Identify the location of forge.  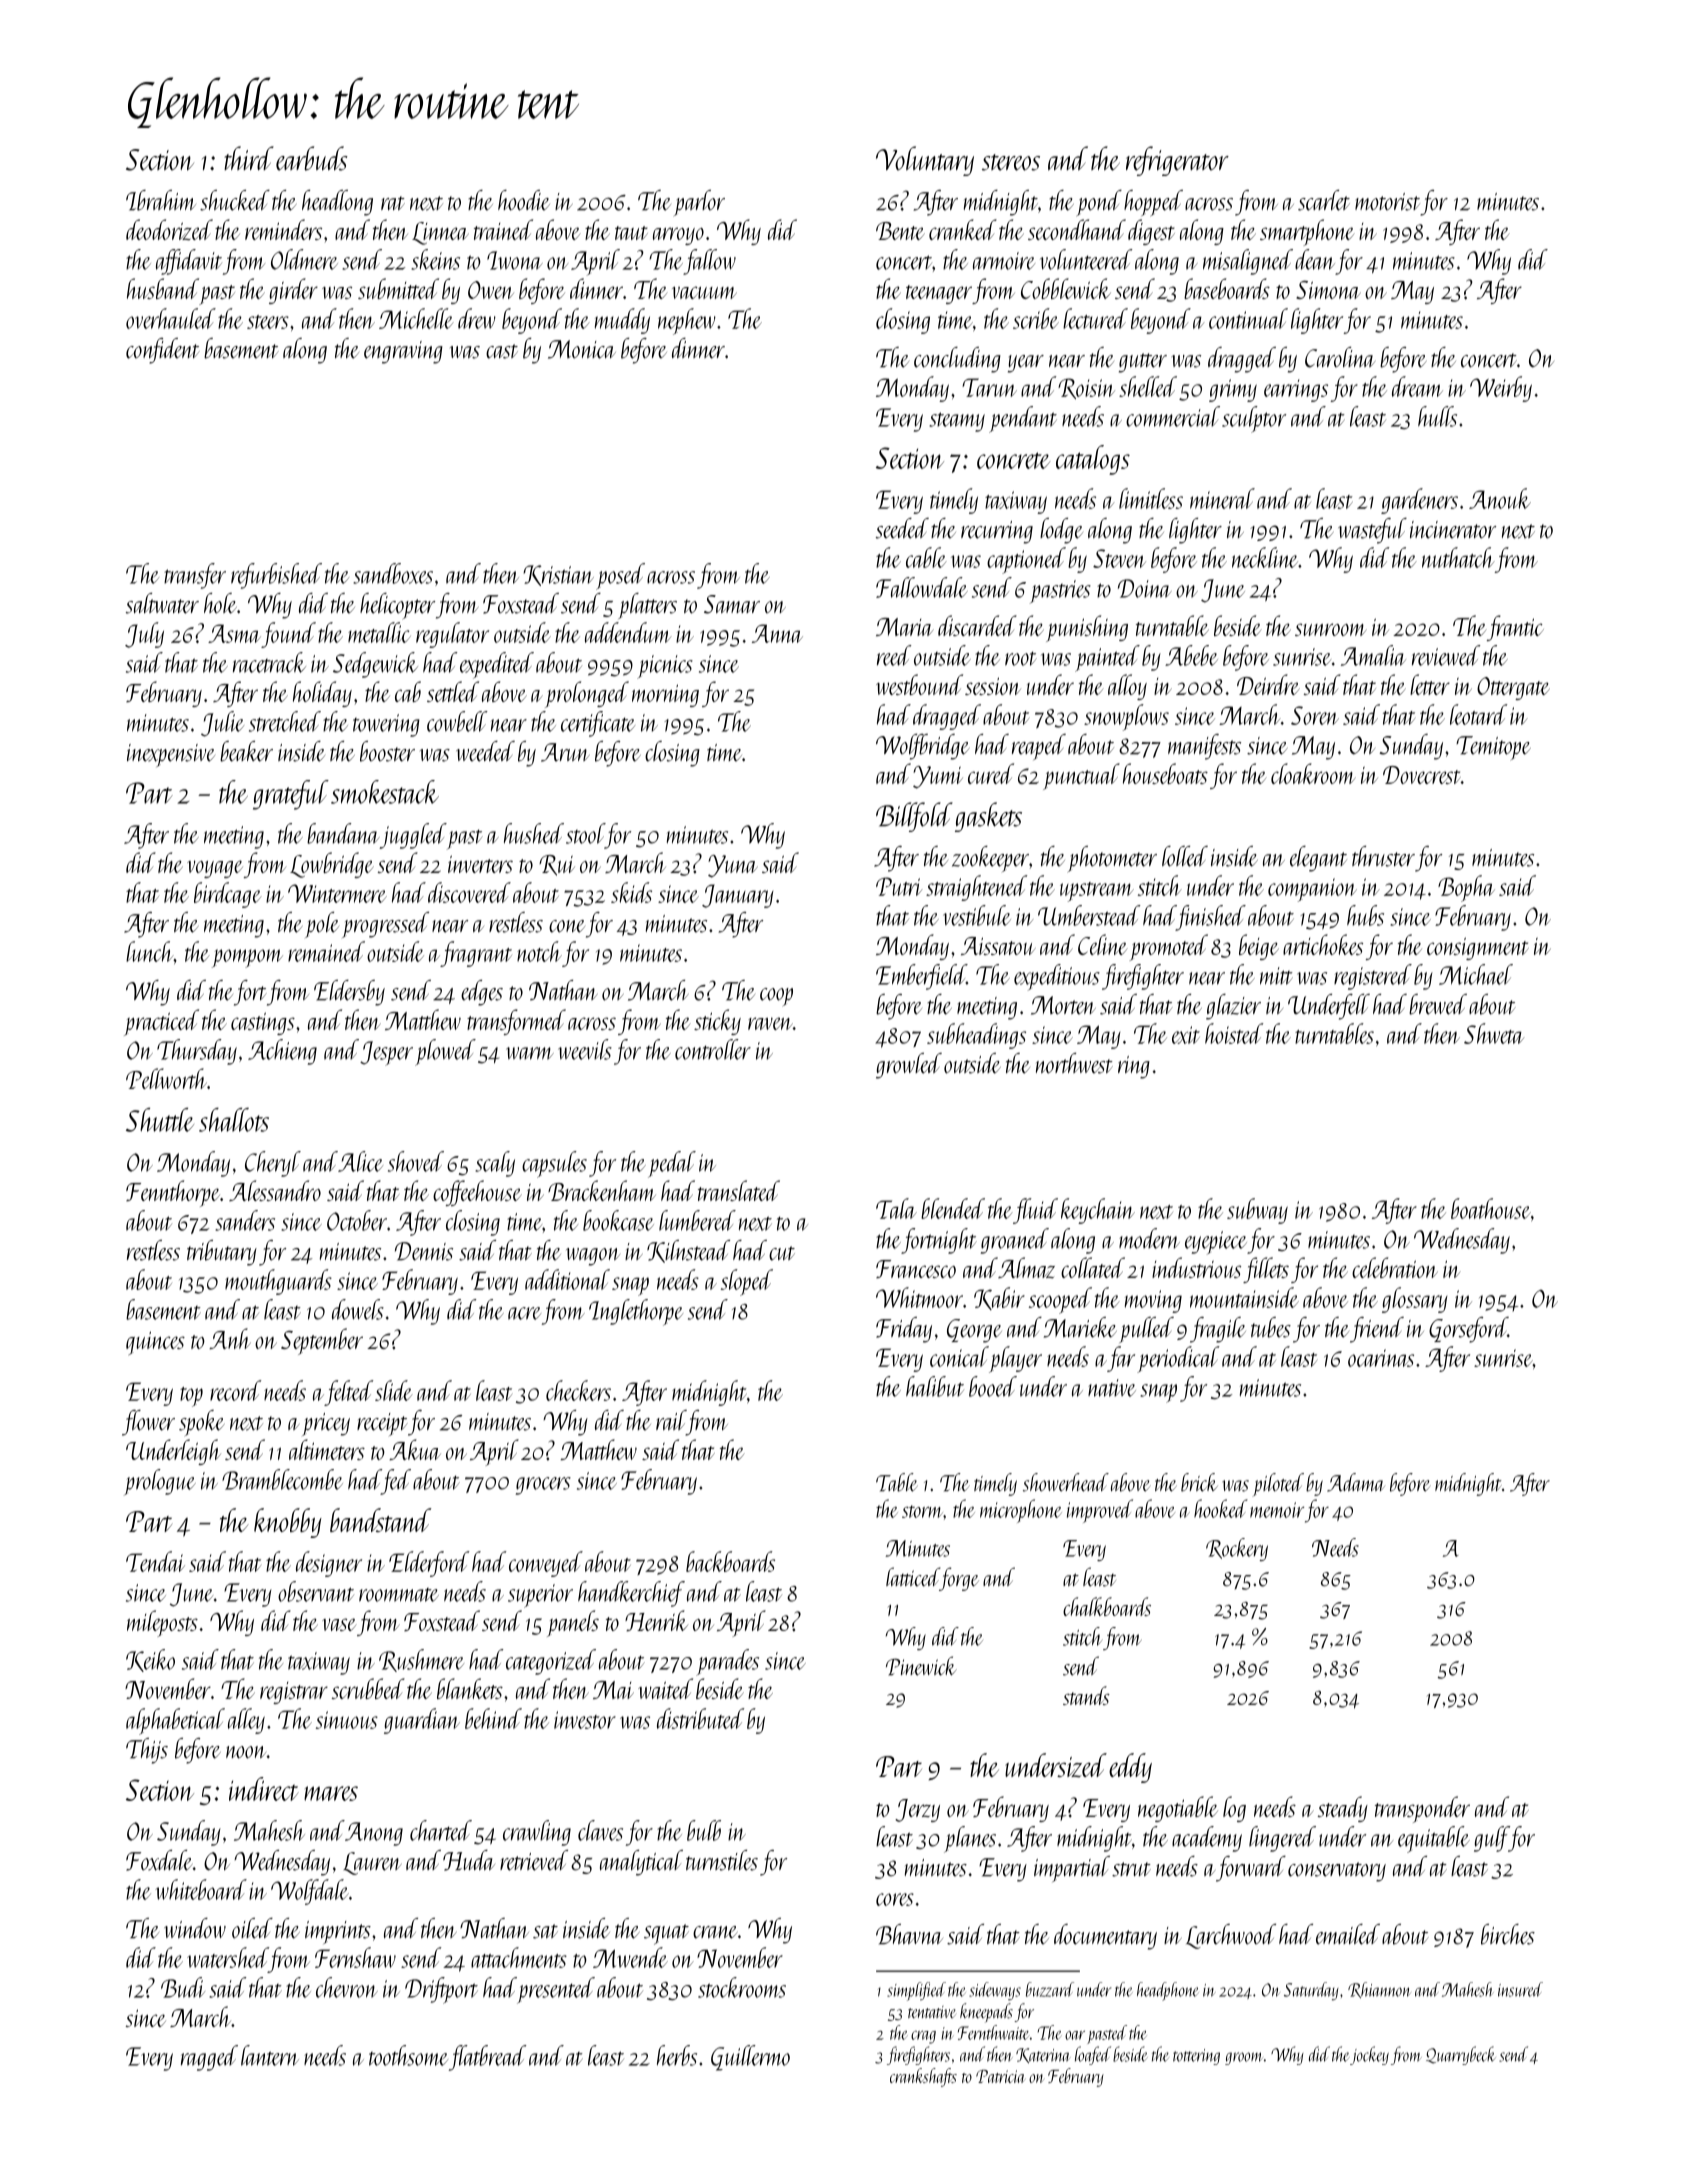
(959, 1579).
